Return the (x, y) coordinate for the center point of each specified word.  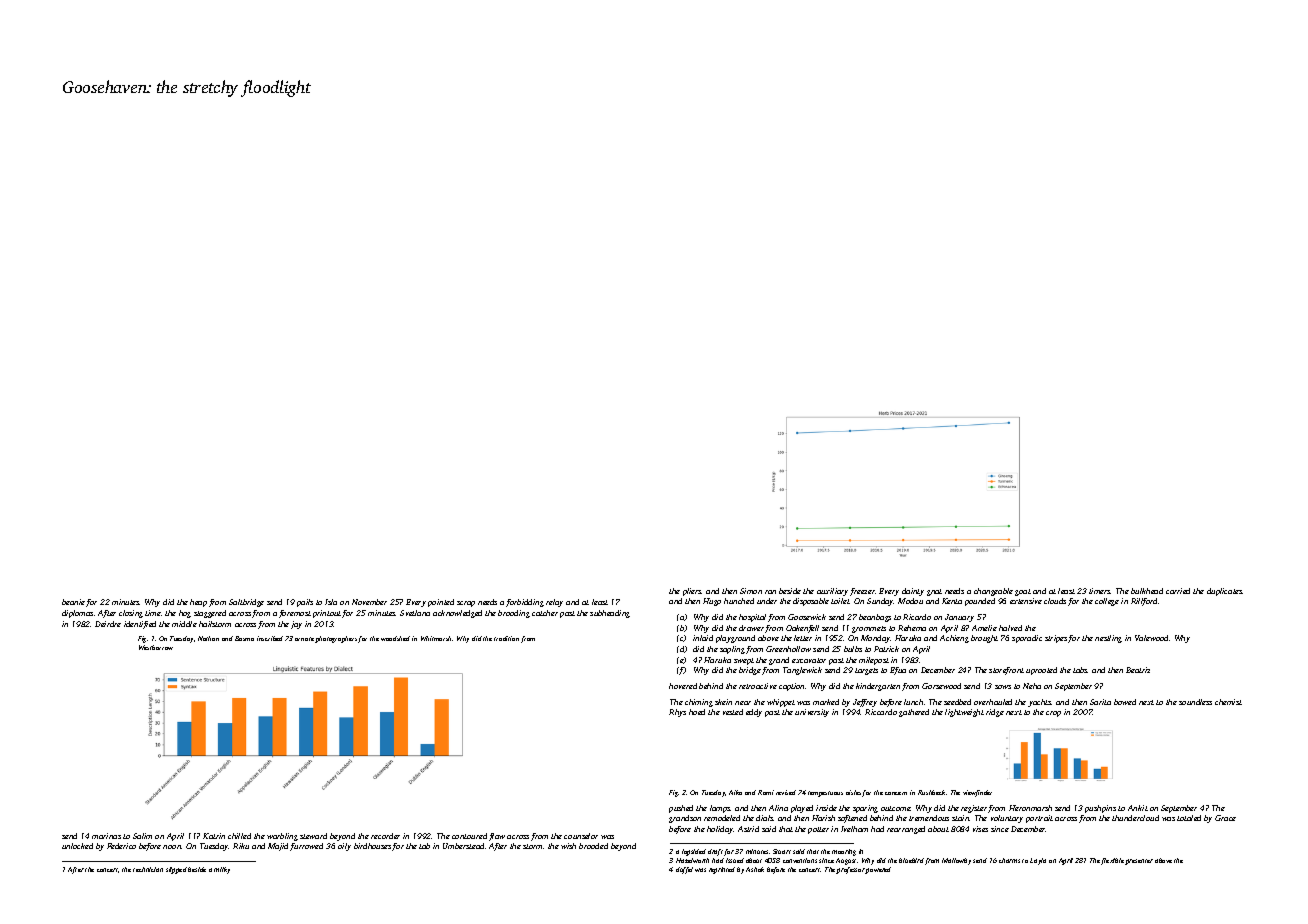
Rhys (677, 713)
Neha (1032, 686)
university (812, 713)
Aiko (735, 792)
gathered (914, 713)
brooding (514, 614)
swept (744, 661)
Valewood (1151, 638)
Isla (331, 602)
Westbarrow (156, 647)
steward (313, 836)
